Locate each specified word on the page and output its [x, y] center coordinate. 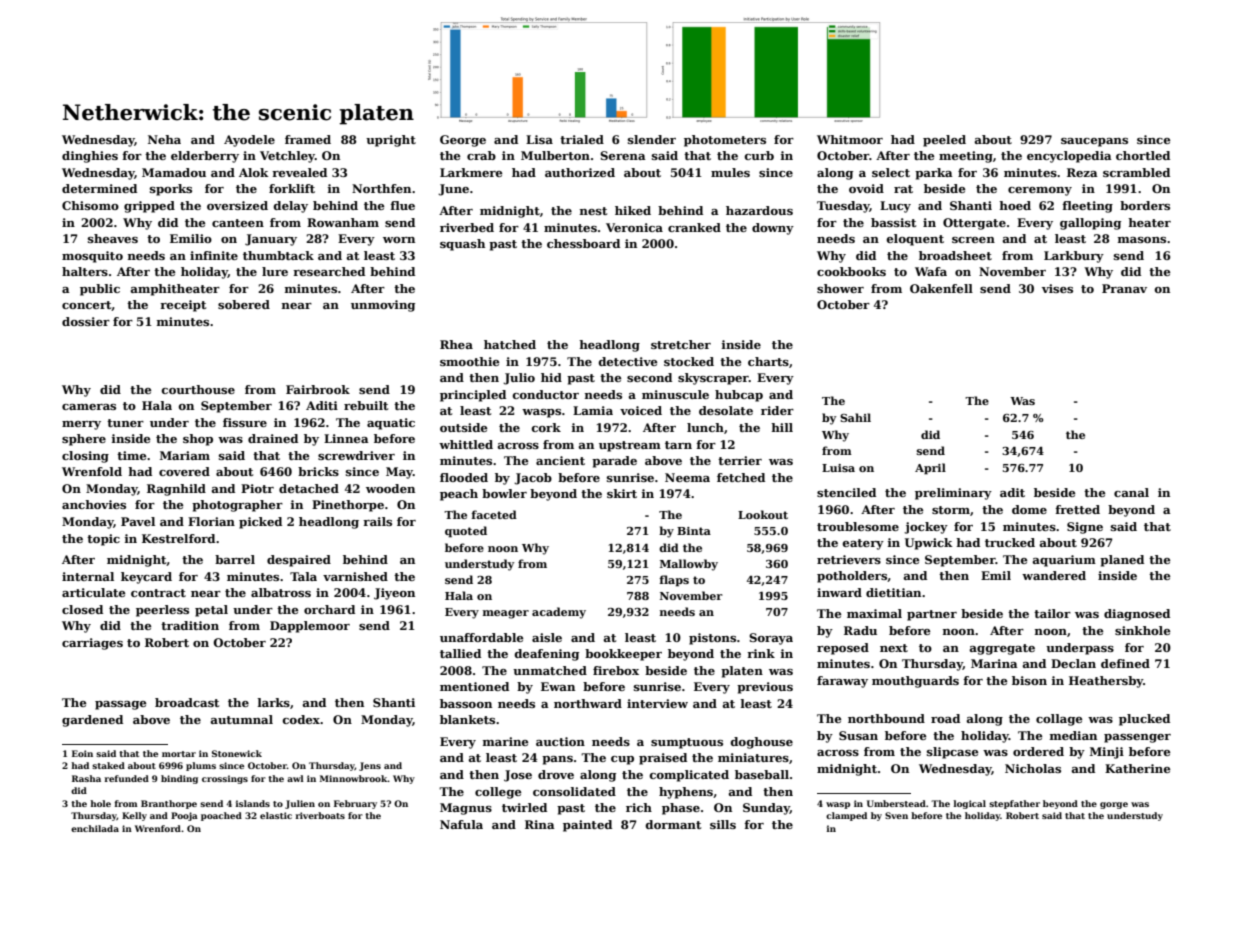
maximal [874, 613]
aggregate [1002, 649]
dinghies [90, 157]
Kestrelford [178, 538]
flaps [674, 581]
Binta [694, 531]
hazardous [759, 210]
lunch [705, 427]
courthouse [198, 389]
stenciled [846, 492]
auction [560, 741]
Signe [1085, 528]
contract [158, 593]
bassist [893, 222]
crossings [225, 779]
